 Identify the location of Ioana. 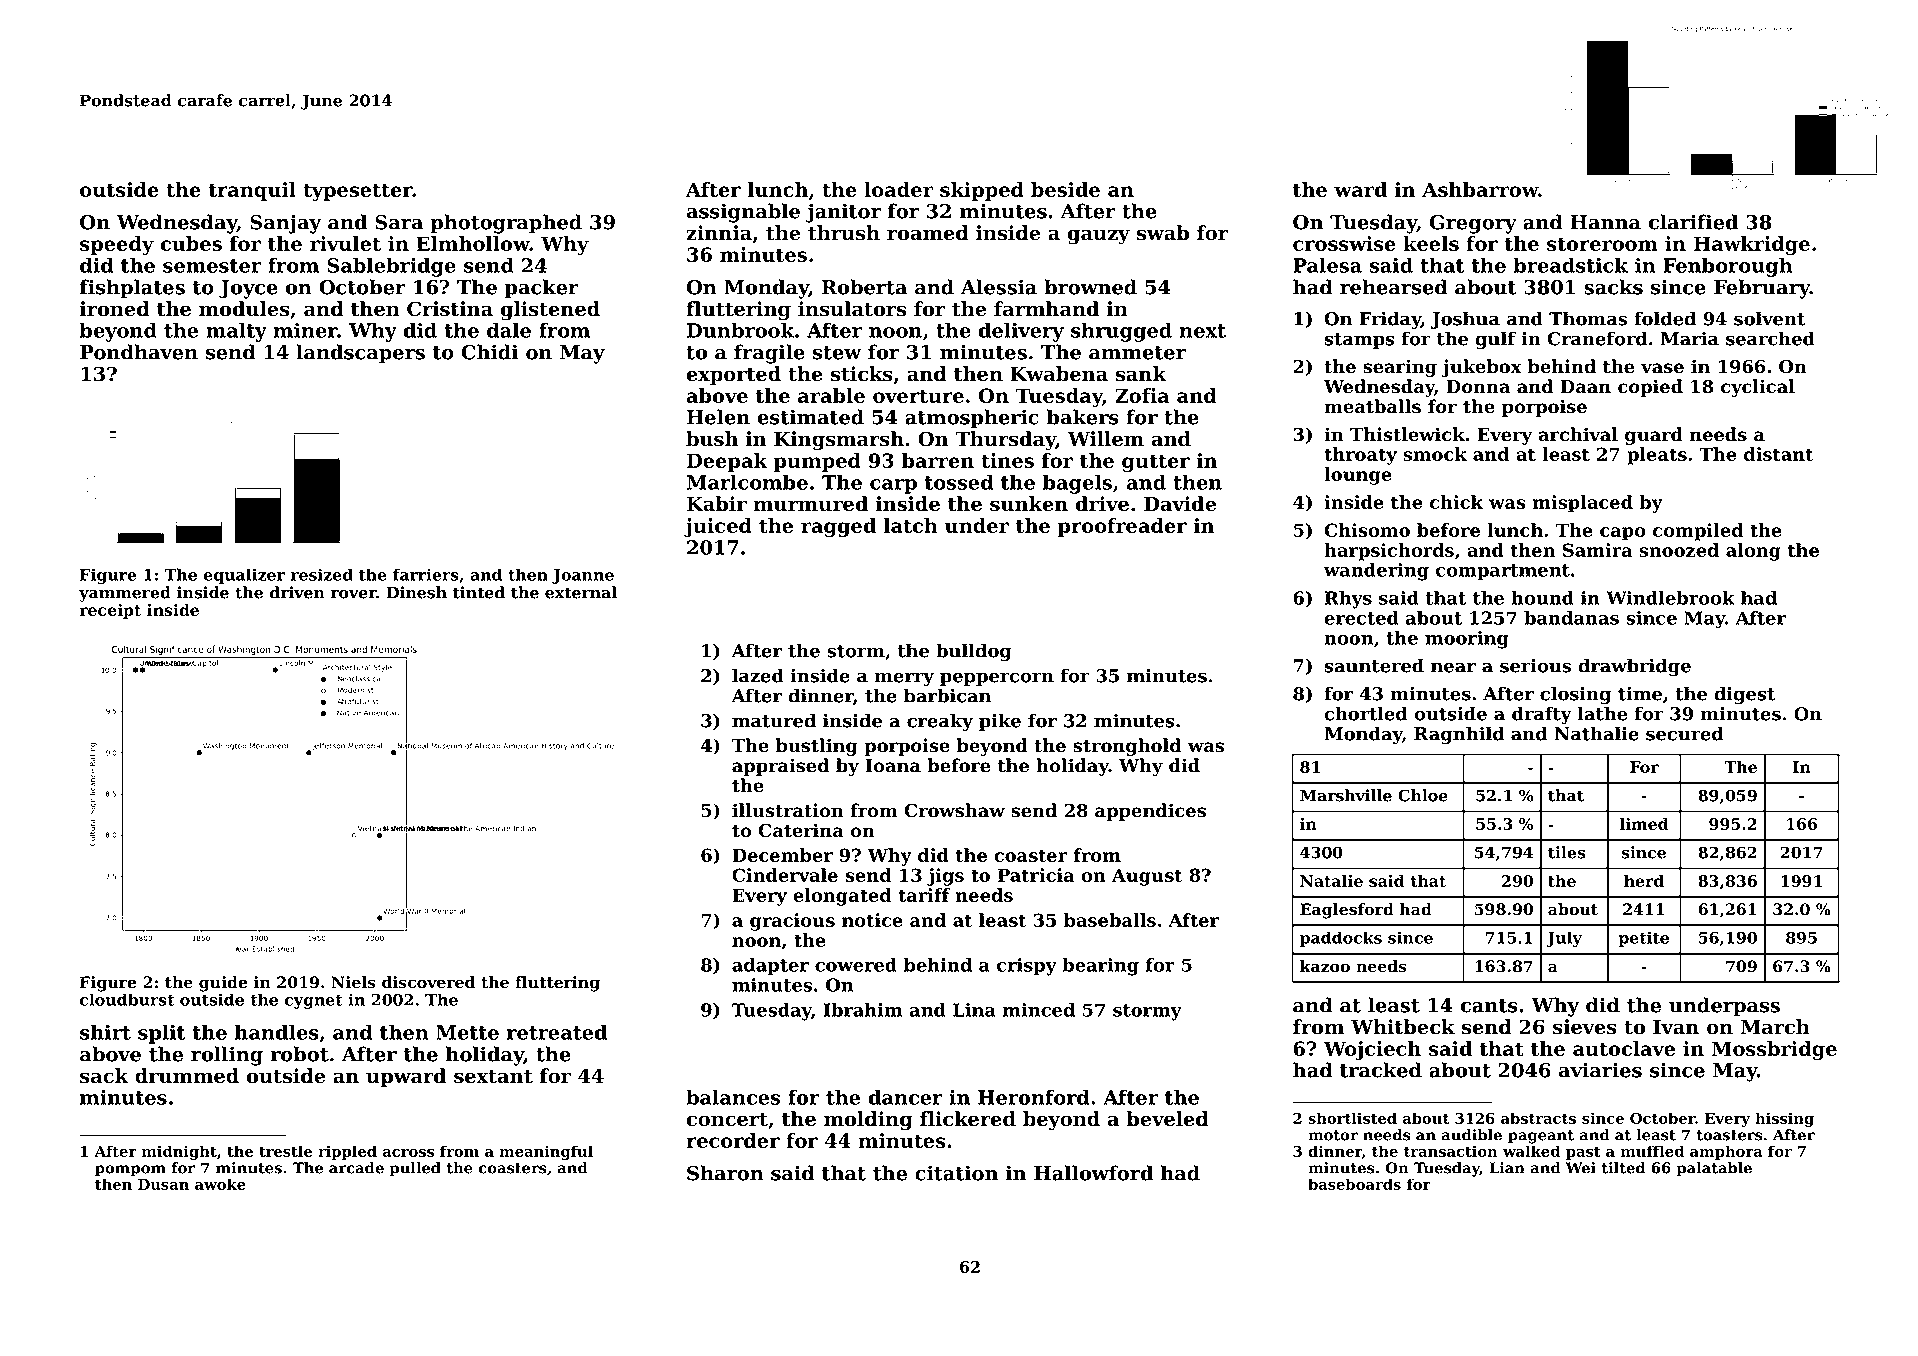
(893, 766).
